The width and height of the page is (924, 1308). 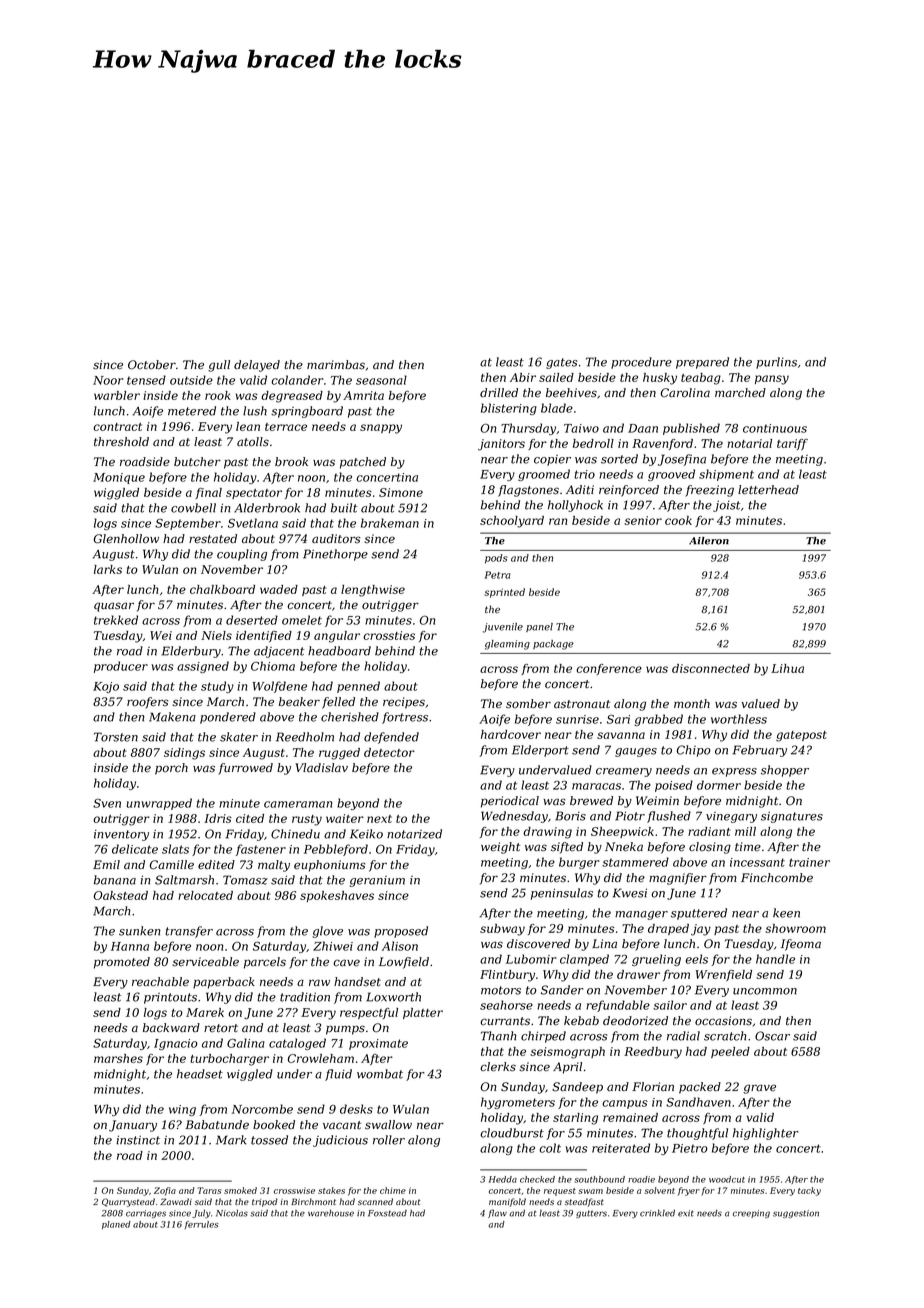 What do you see at coordinates (171, 1028) in the page?
I see `backward` at bounding box center [171, 1028].
